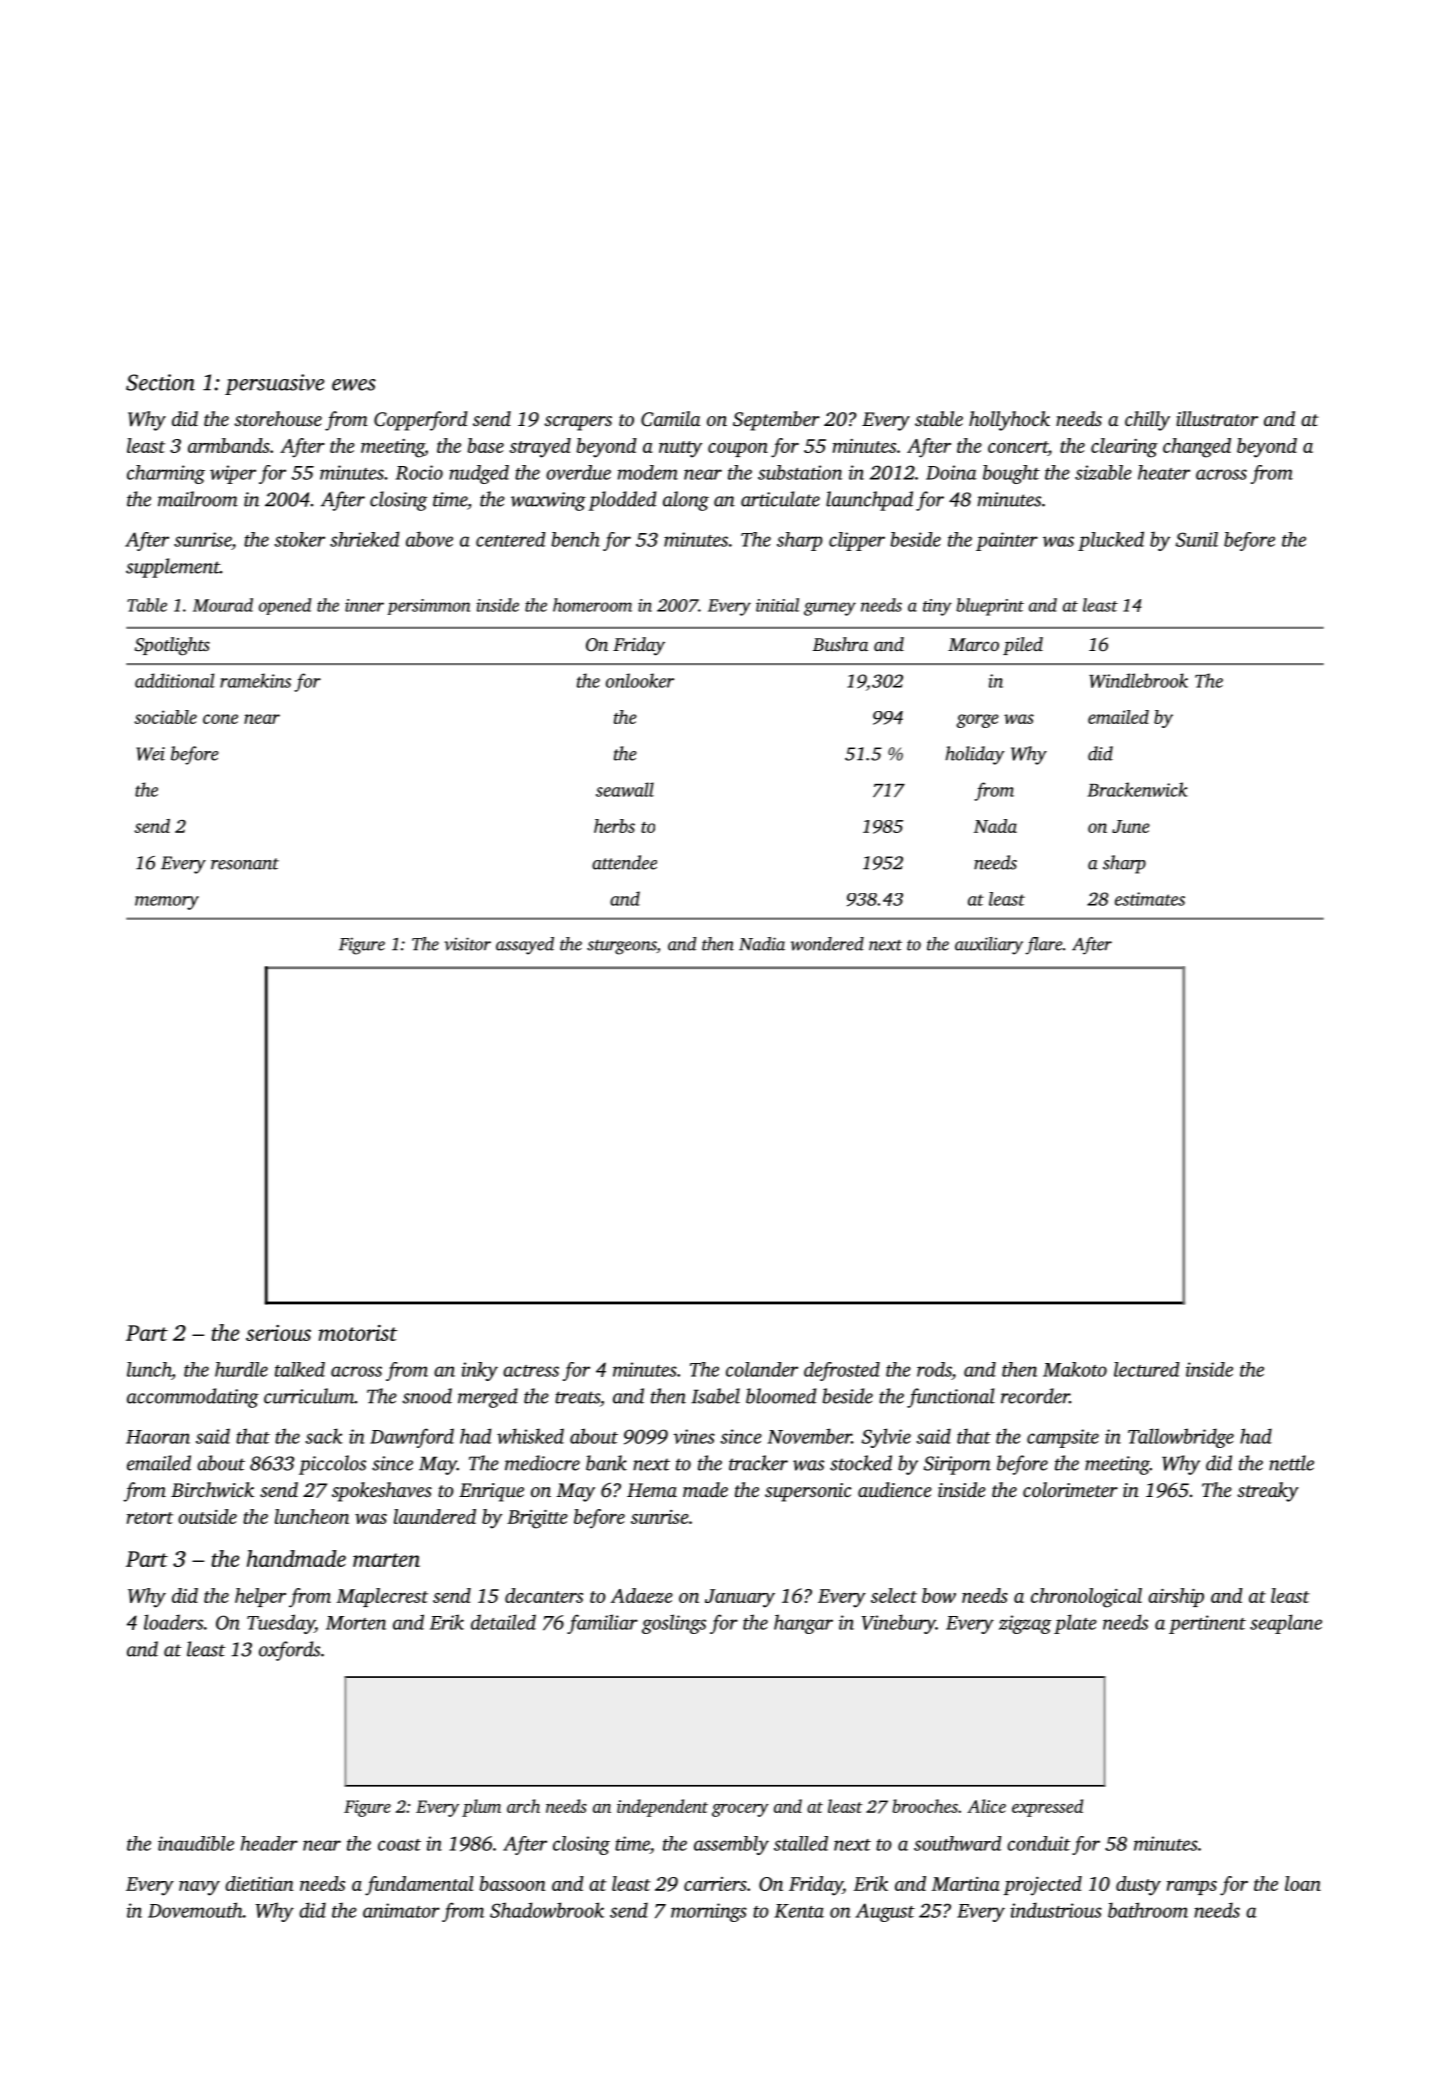 Image resolution: width=1450 pixels, height=2100 pixels. What do you see at coordinates (1043, 946) in the page?
I see `flare` at bounding box center [1043, 946].
